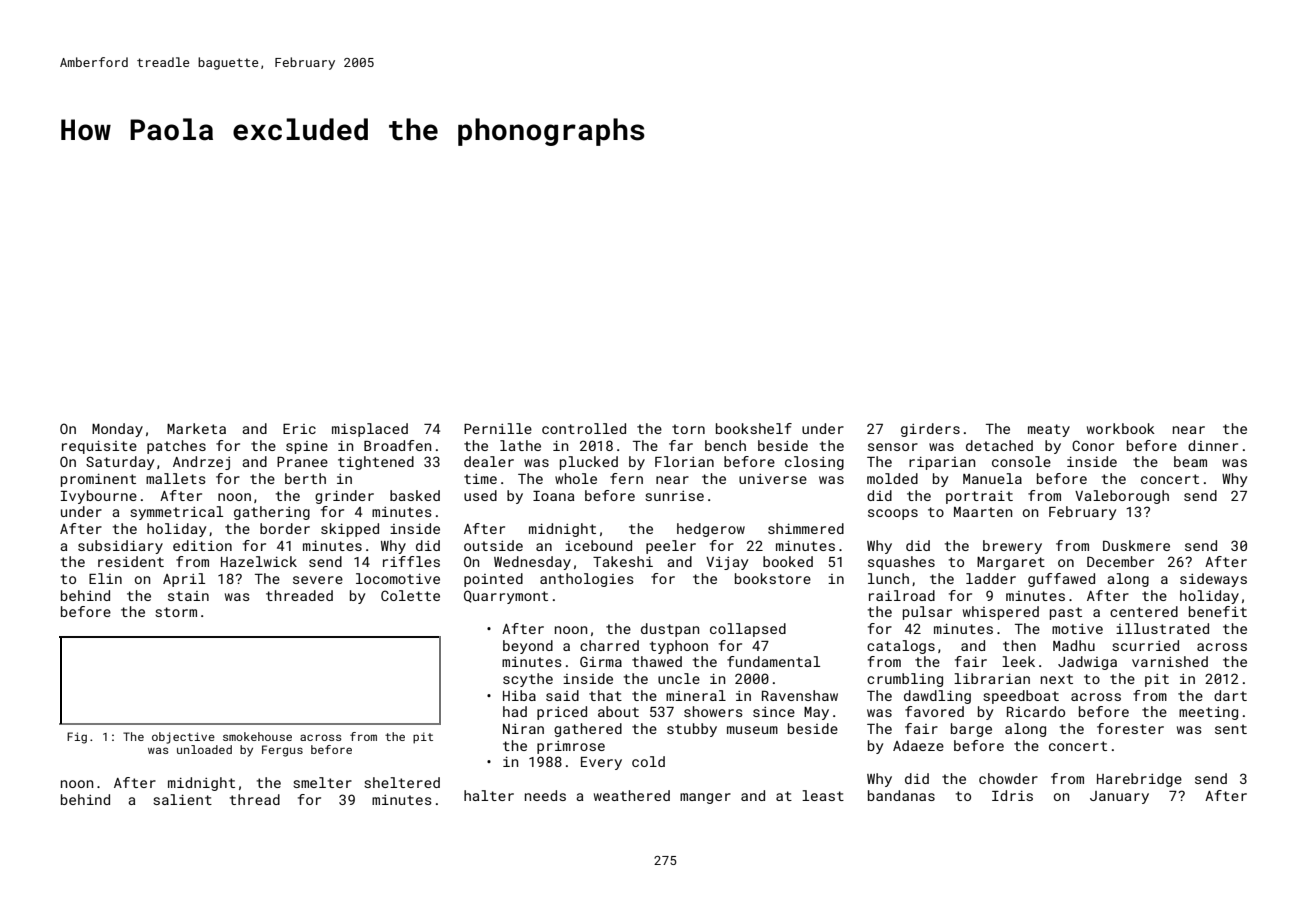 The width and height of the screenshot is (1308, 924). Describe the element at coordinates (1218, 611) in the screenshot. I see `benefit` at that location.
